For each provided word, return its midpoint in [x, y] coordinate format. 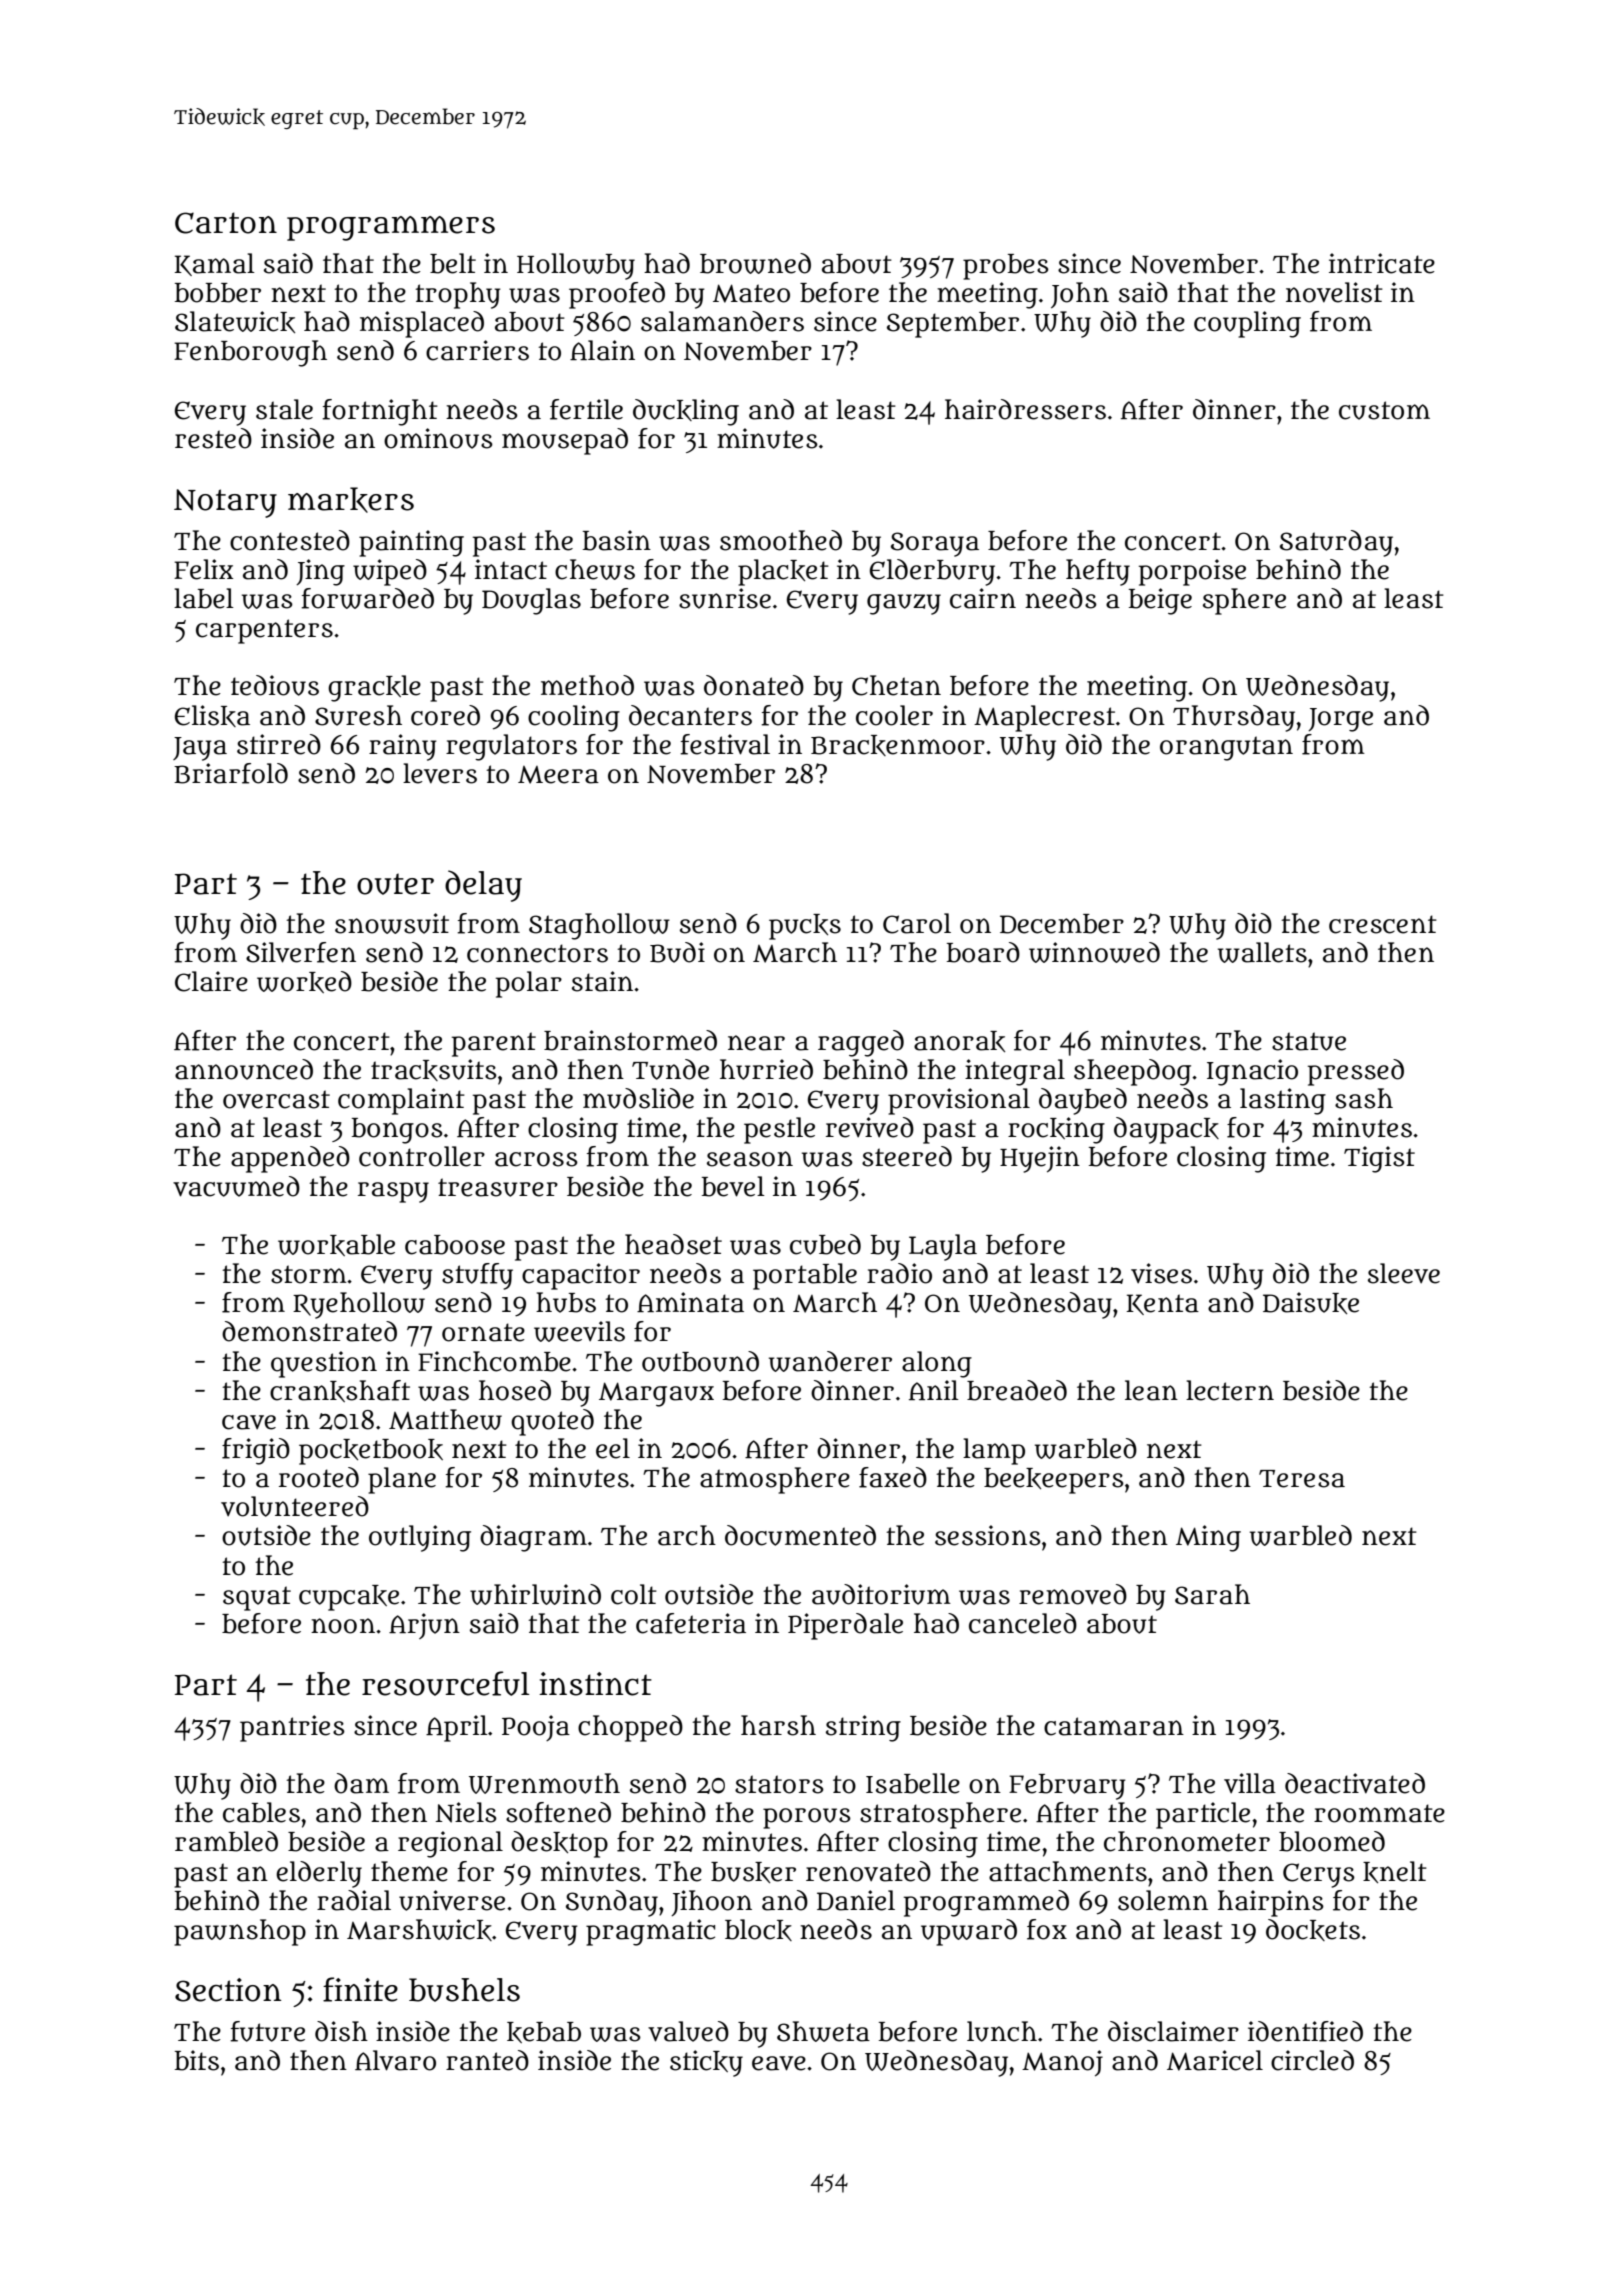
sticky [706, 2063]
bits [197, 2060]
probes [1006, 267]
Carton [226, 223]
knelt [1395, 1872]
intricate [1382, 263]
